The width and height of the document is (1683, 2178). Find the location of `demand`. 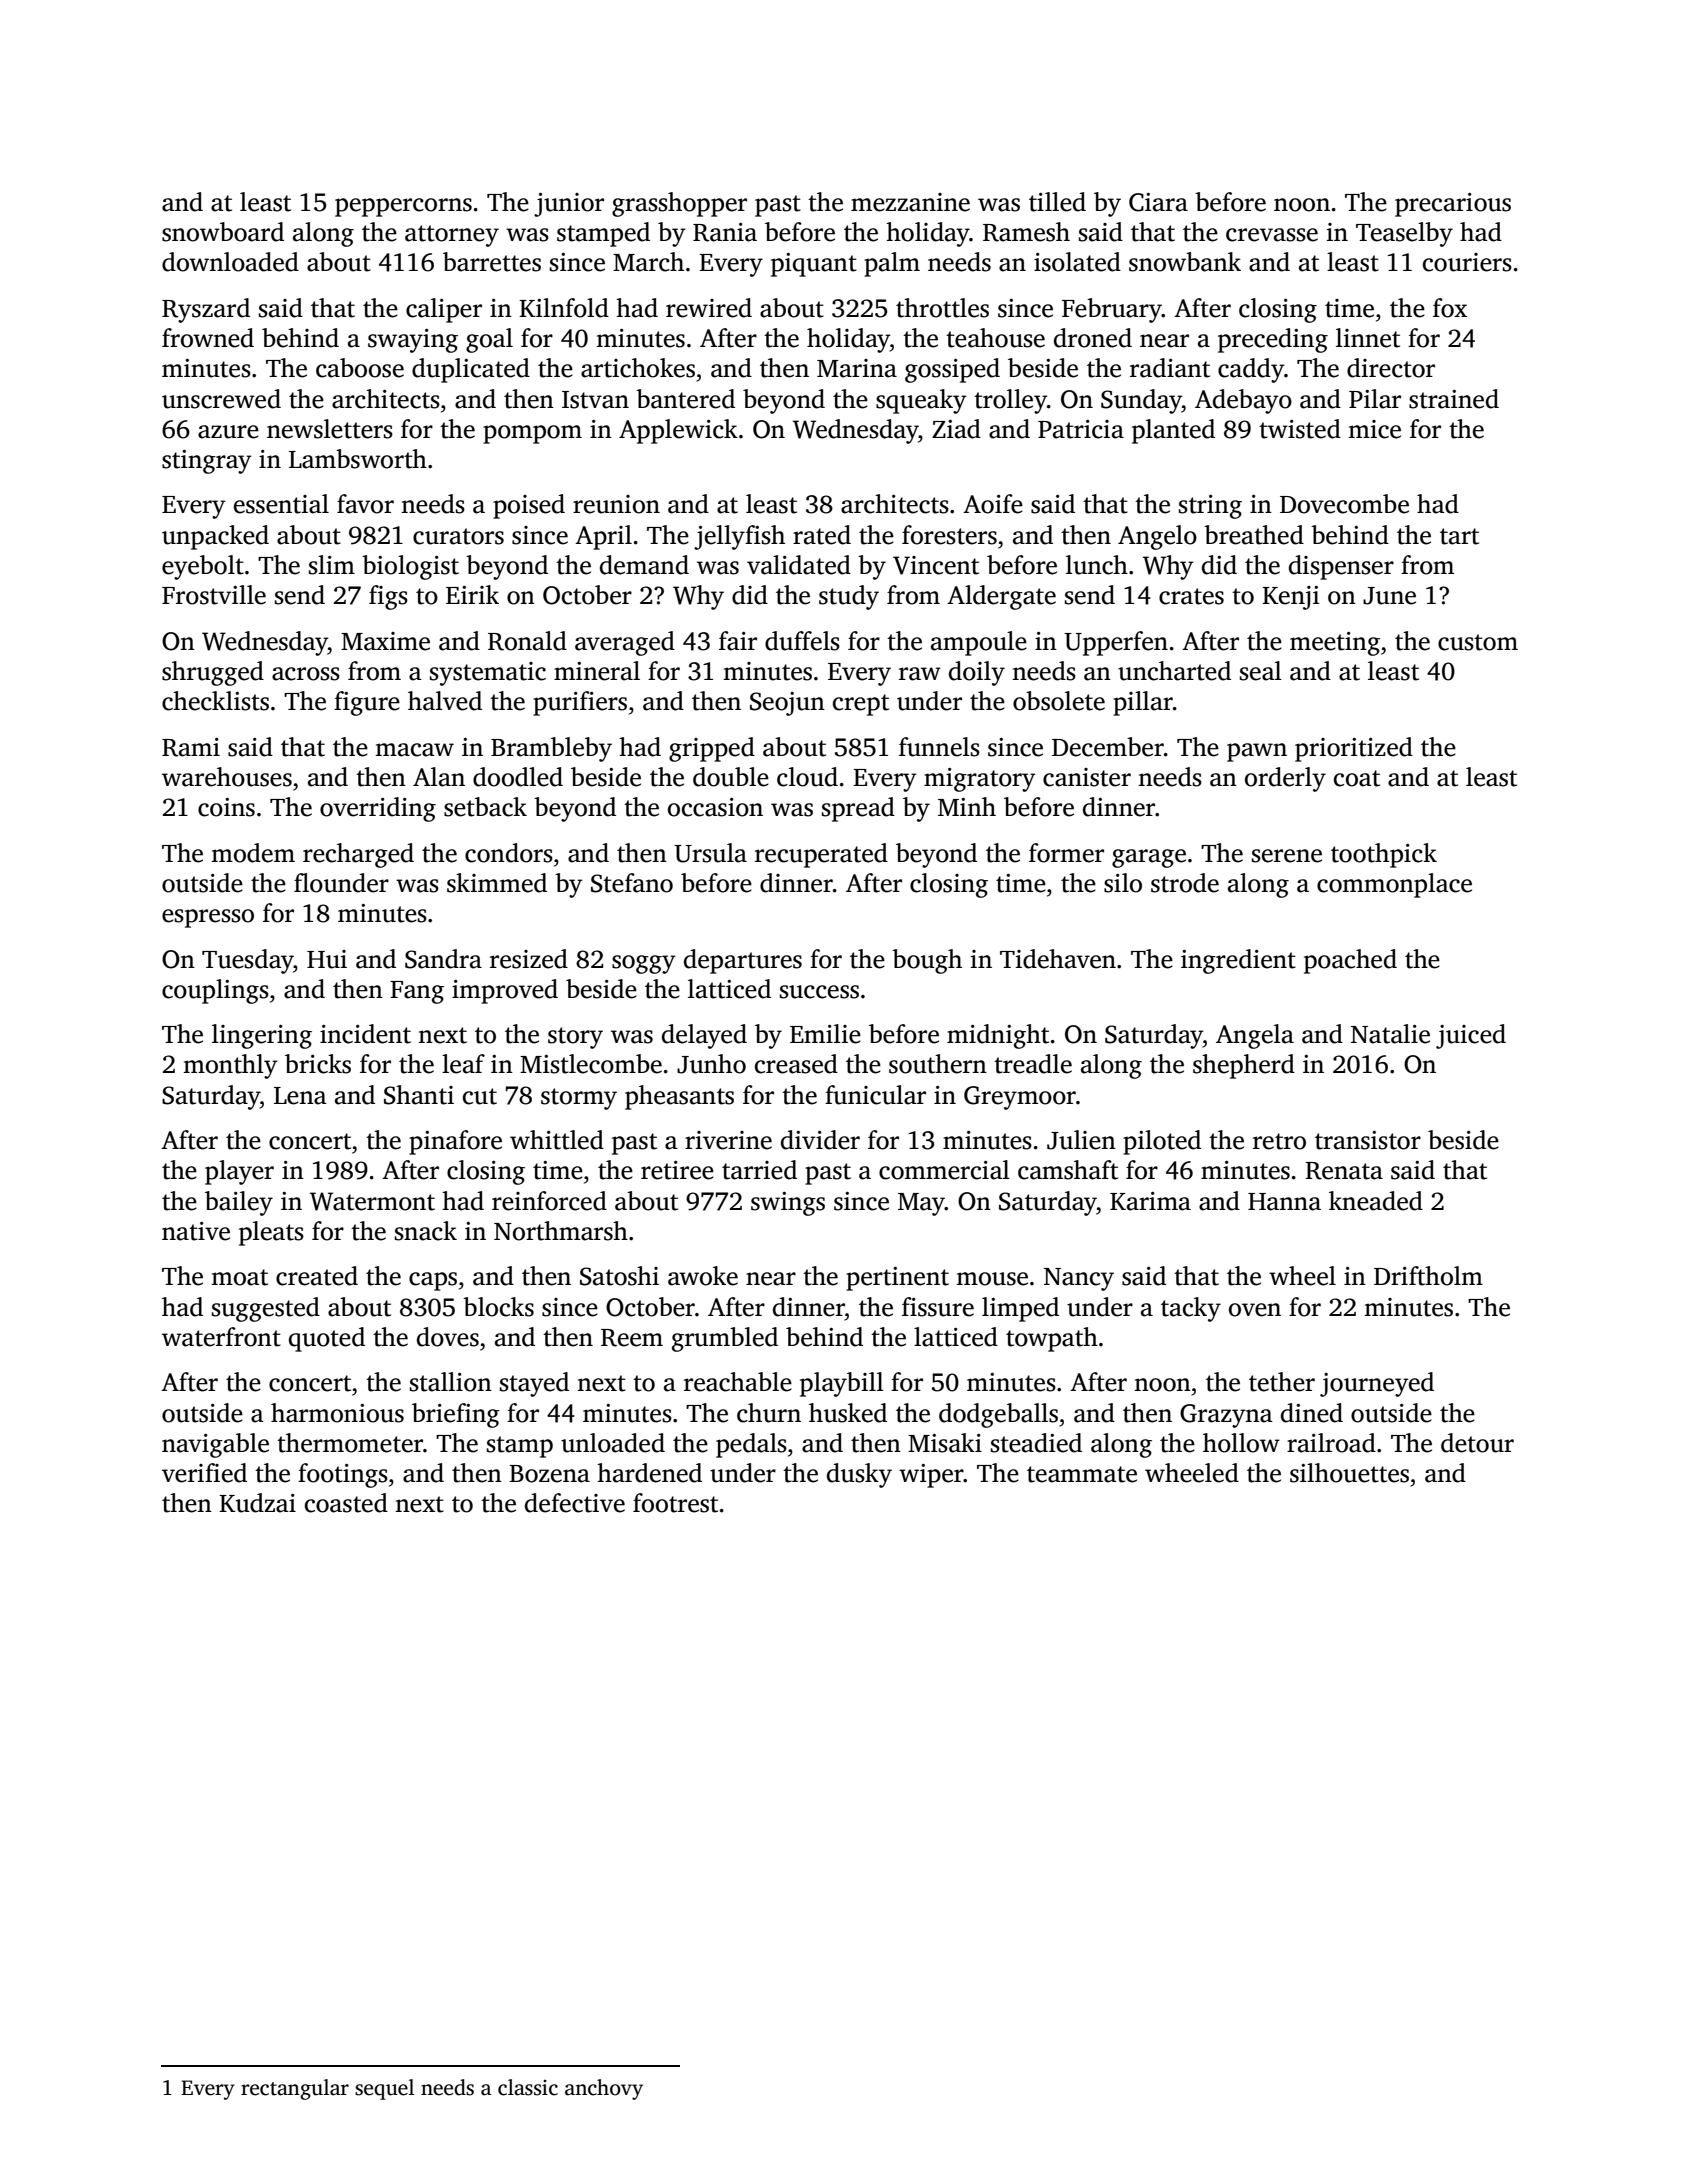

demand is located at coordinates (644, 565).
